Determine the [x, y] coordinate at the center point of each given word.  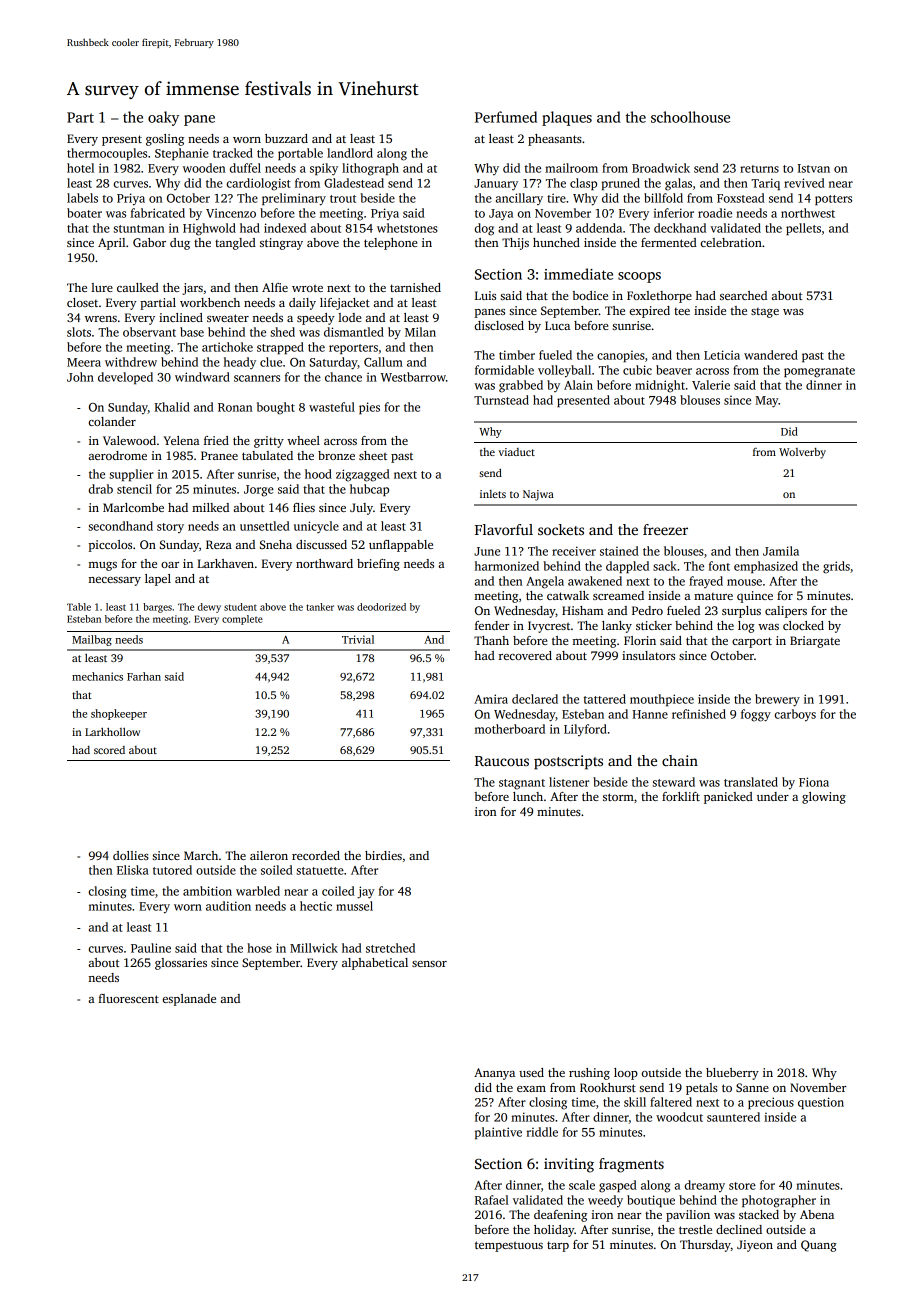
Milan [420, 332]
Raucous [502, 761]
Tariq [765, 184]
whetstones [407, 228]
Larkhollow [112, 732]
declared [535, 699]
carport [752, 642]
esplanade [189, 1000]
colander [112, 421]
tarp [558, 1246]
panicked [728, 798]
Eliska [133, 870]
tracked [233, 153]
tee [682, 311]
